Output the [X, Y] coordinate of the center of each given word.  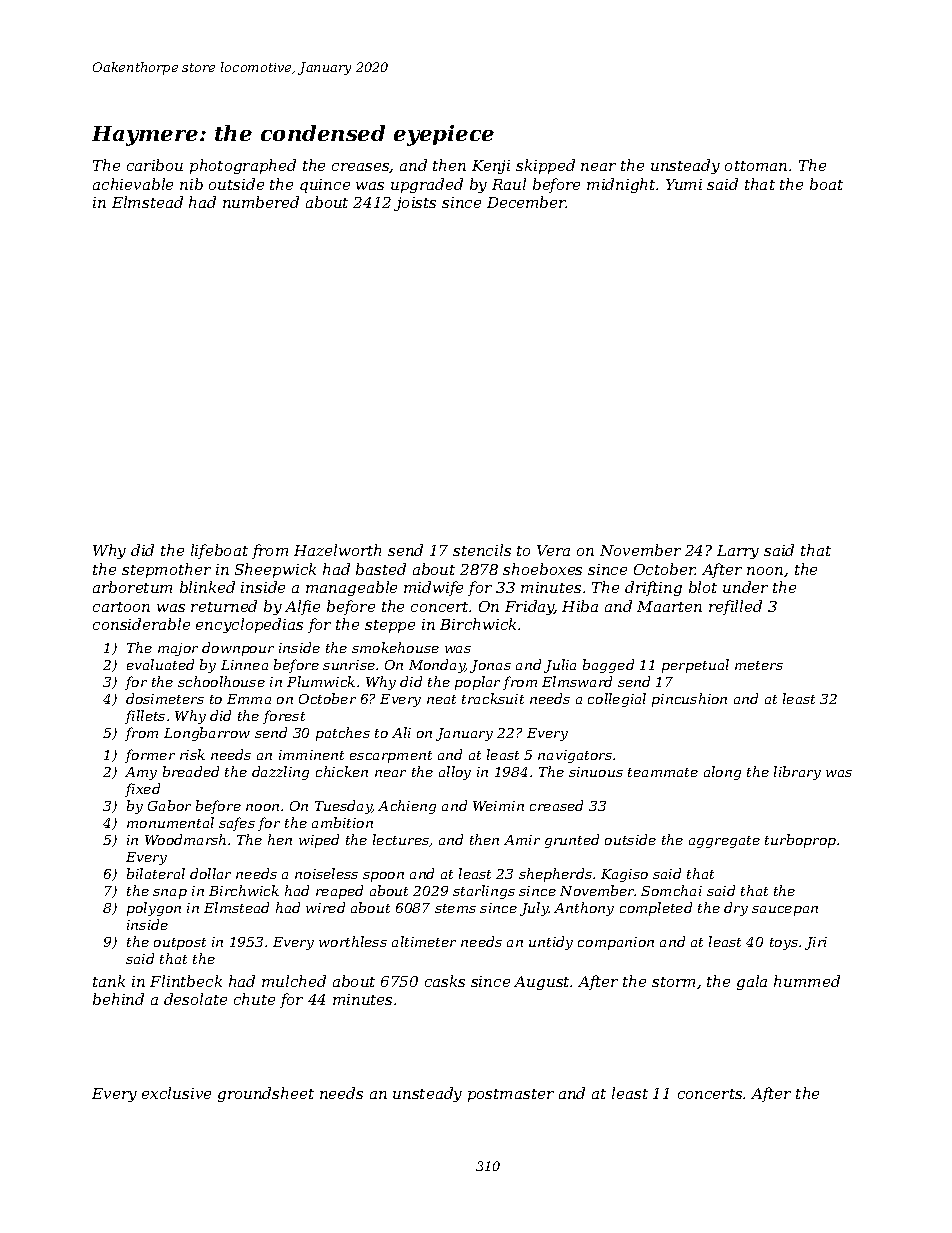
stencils [482, 550]
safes [237, 824]
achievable [133, 184]
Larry [738, 552]
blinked [207, 587]
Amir [522, 840]
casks [445, 981]
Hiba [580, 606]
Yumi [684, 184]
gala [752, 982]
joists [415, 204]
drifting [653, 588]
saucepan [785, 911]
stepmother [166, 570]
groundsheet [266, 1094]
